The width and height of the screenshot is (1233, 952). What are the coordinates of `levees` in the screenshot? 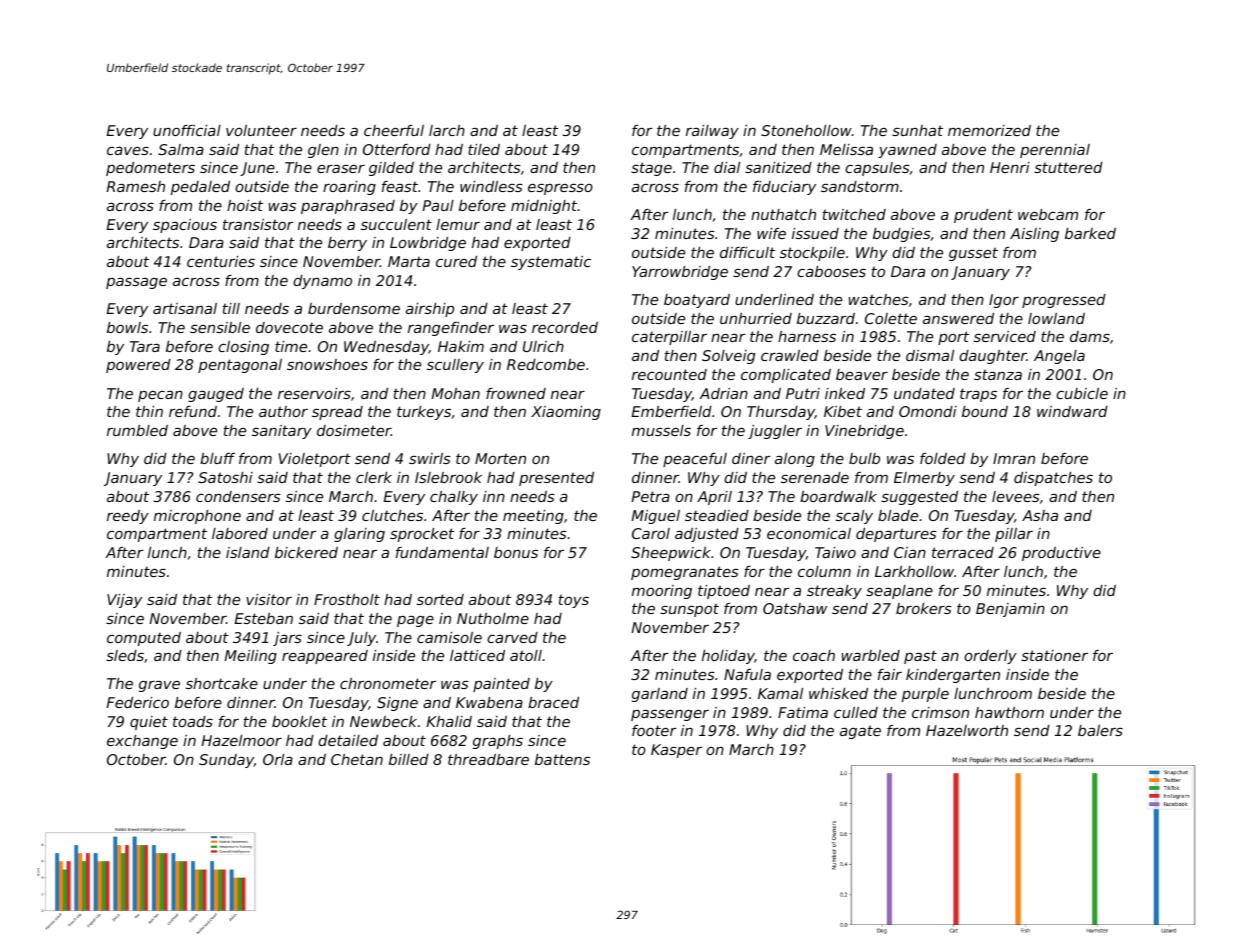 It's located at (1016, 496).
